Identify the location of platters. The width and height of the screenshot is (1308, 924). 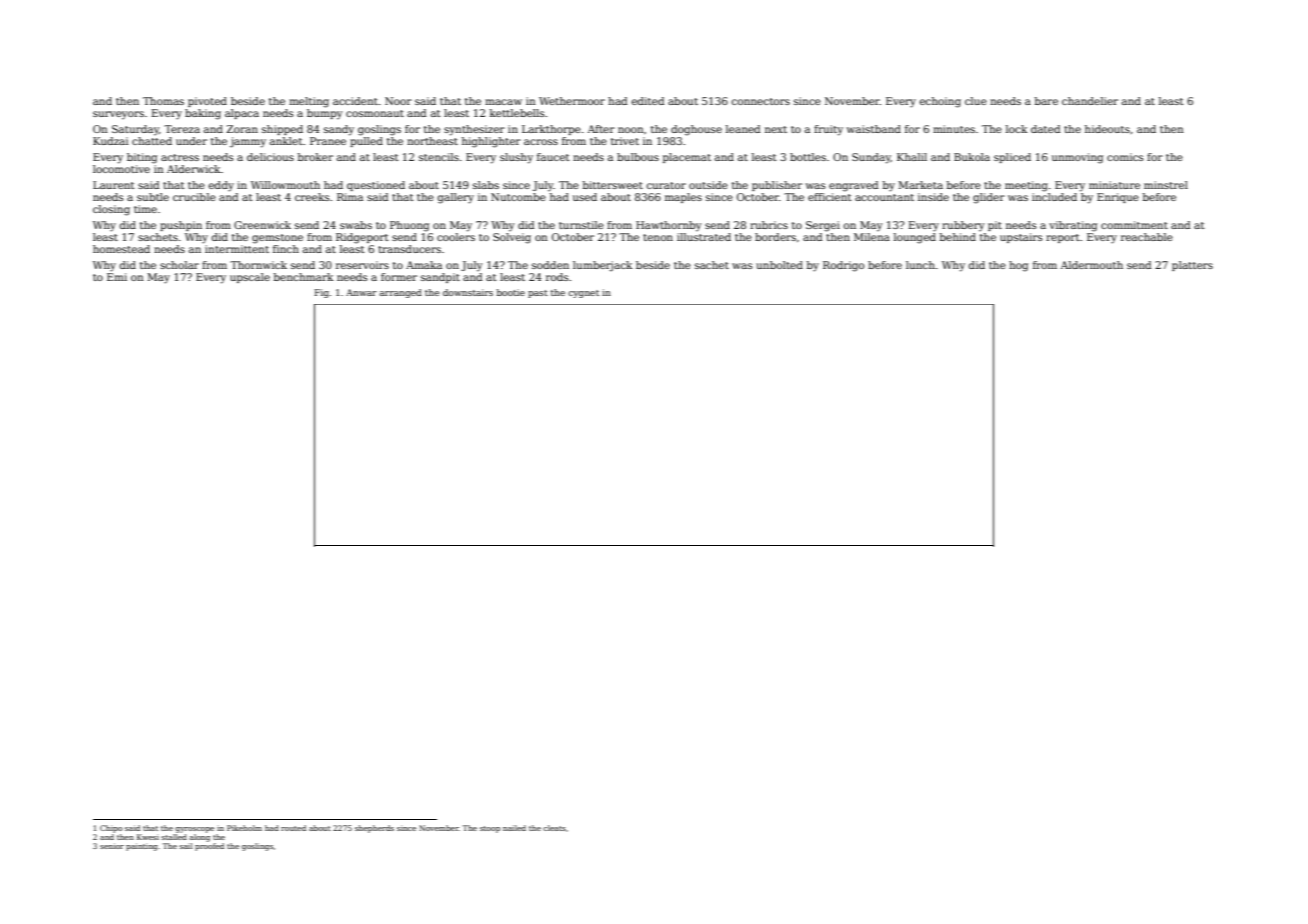
(1192, 266).
